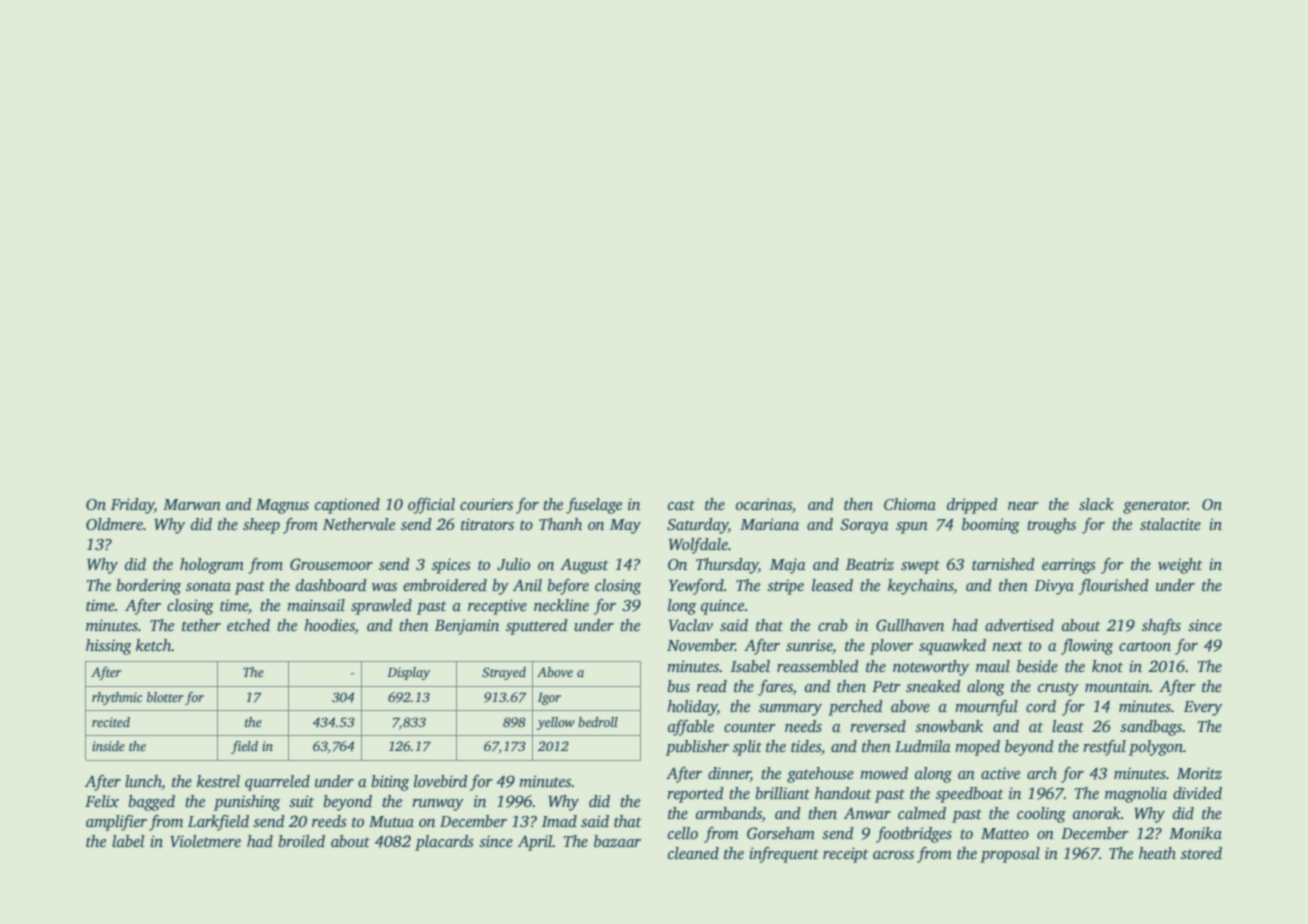  Describe the element at coordinates (535, 843) in the screenshot. I see `April` at that location.
